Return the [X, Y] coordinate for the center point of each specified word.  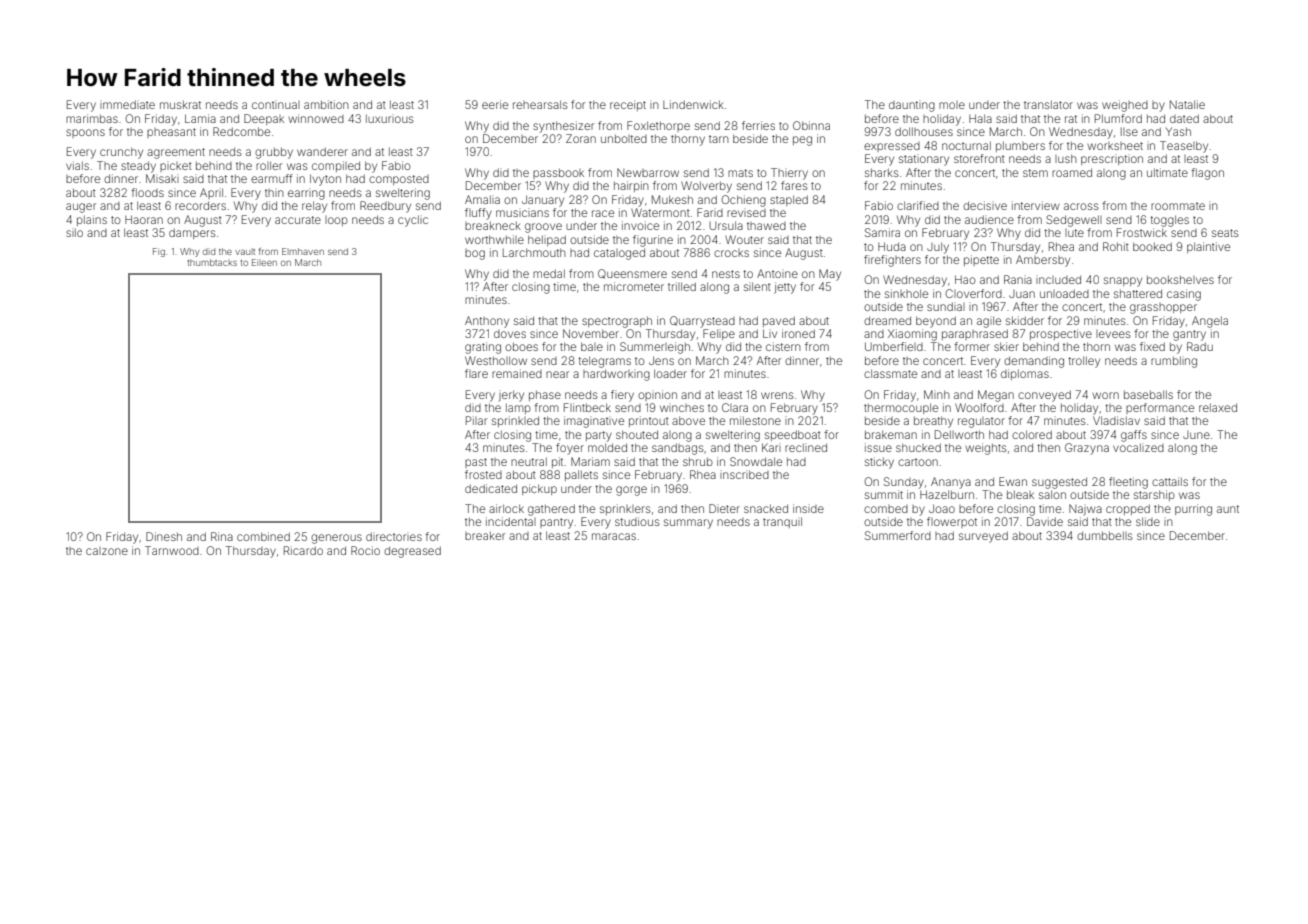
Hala [980, 118]
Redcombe [241, 131]
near [557, 374]
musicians [522, 213]
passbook [558, 173]
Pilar [476, 420]
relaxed [1218, 407]
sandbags [678, 449]
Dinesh [164, 536]
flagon [1207, 174]
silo [74, 232]
